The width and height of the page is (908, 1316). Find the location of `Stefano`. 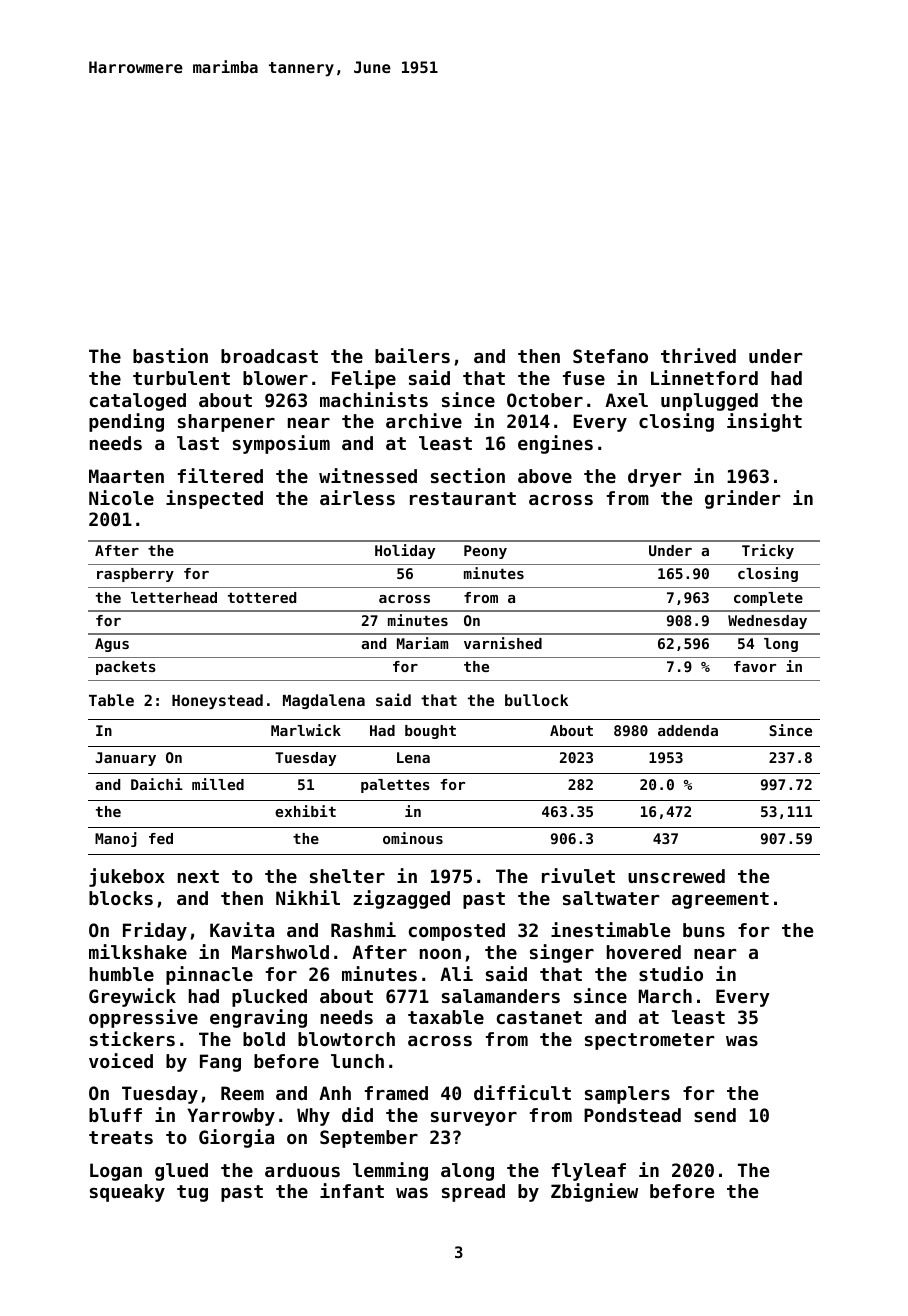

Stefano is located at coordinates (610, 356).
